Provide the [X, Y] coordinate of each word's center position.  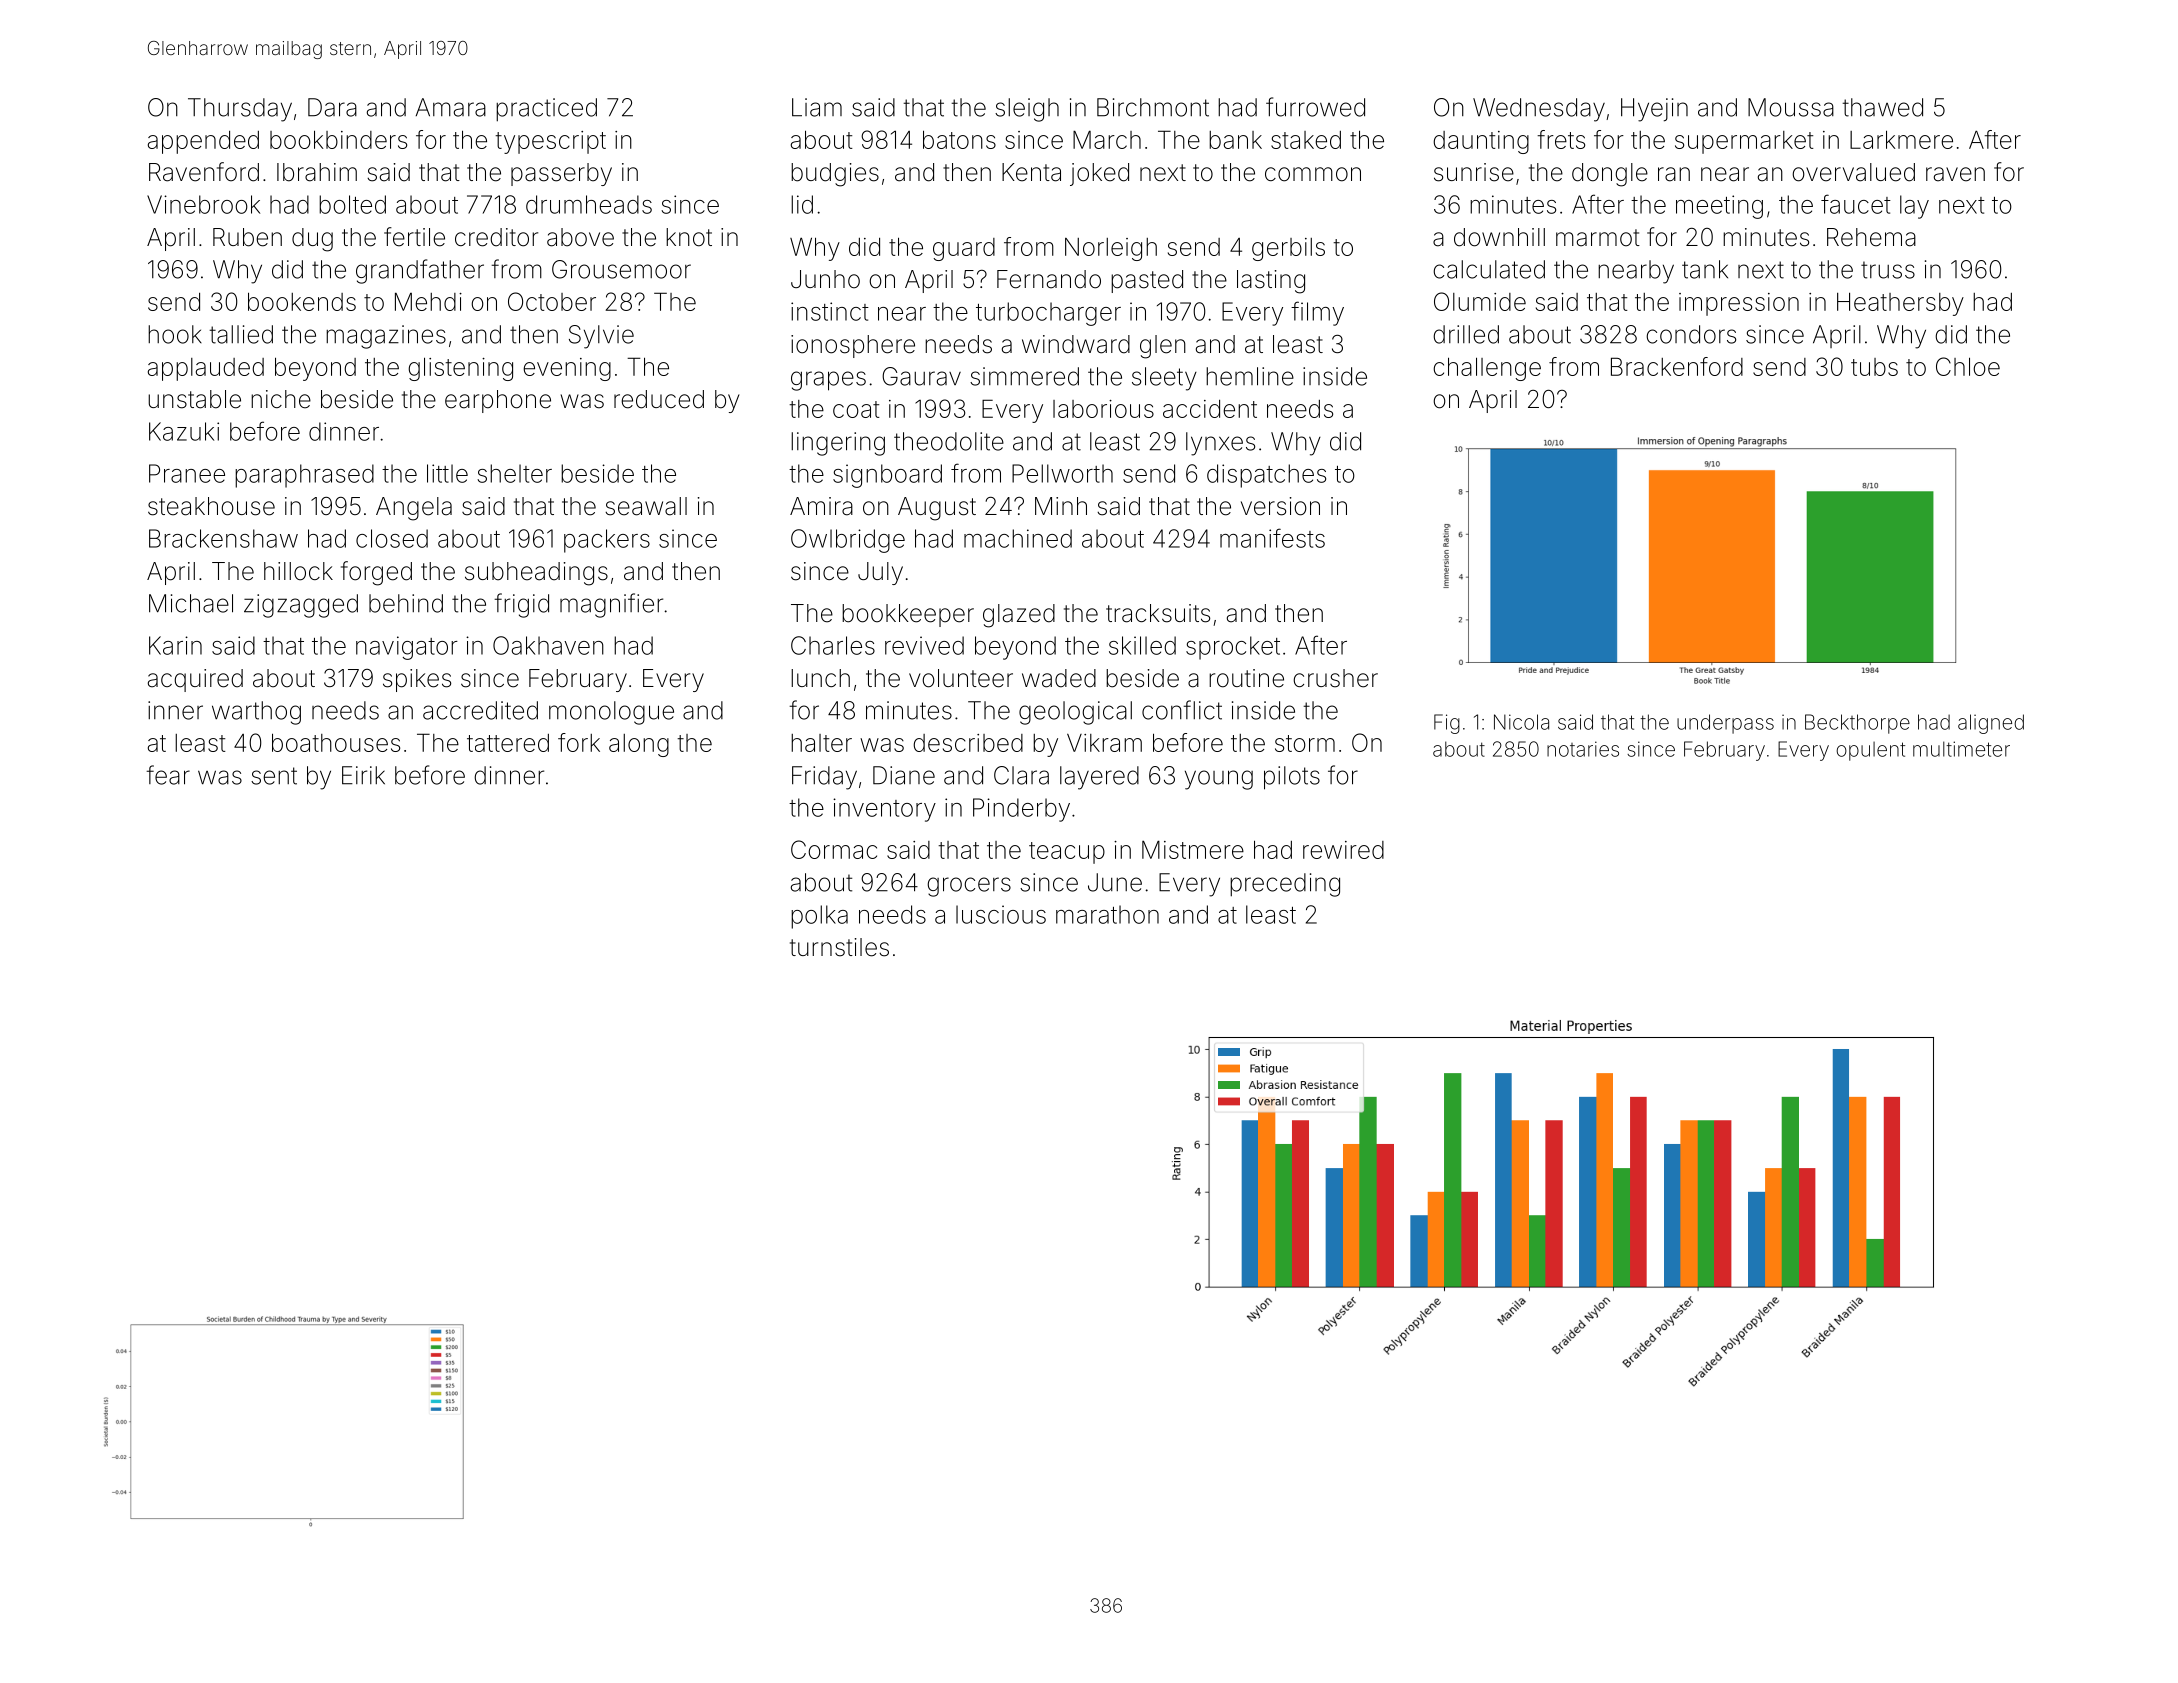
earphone [498, 401]
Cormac [834, 849]
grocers [969, 887]
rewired [1343, 850]
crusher [1335, 678]
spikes [417, 680]
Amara [451, 107]
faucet [1856, 204]
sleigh [1027, 110]
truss [1888, 270]
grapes [828, 381]
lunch [820, 678]
